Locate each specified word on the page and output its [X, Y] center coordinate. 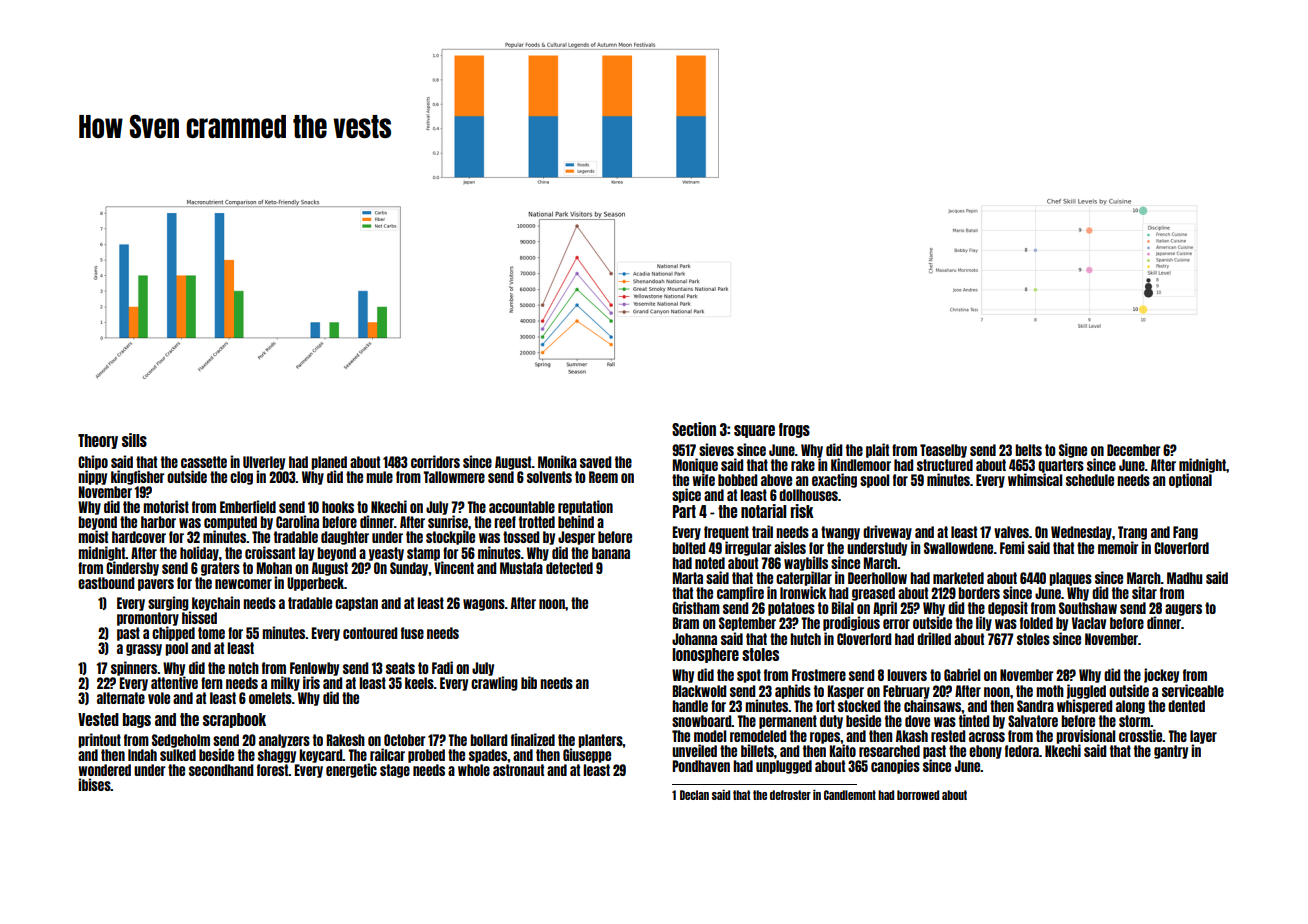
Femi [1012, 547]
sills [134, 440]
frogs [794, 430]
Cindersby [132, 568]
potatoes [791, 609]
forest [272, 770]
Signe [1073, 450]
